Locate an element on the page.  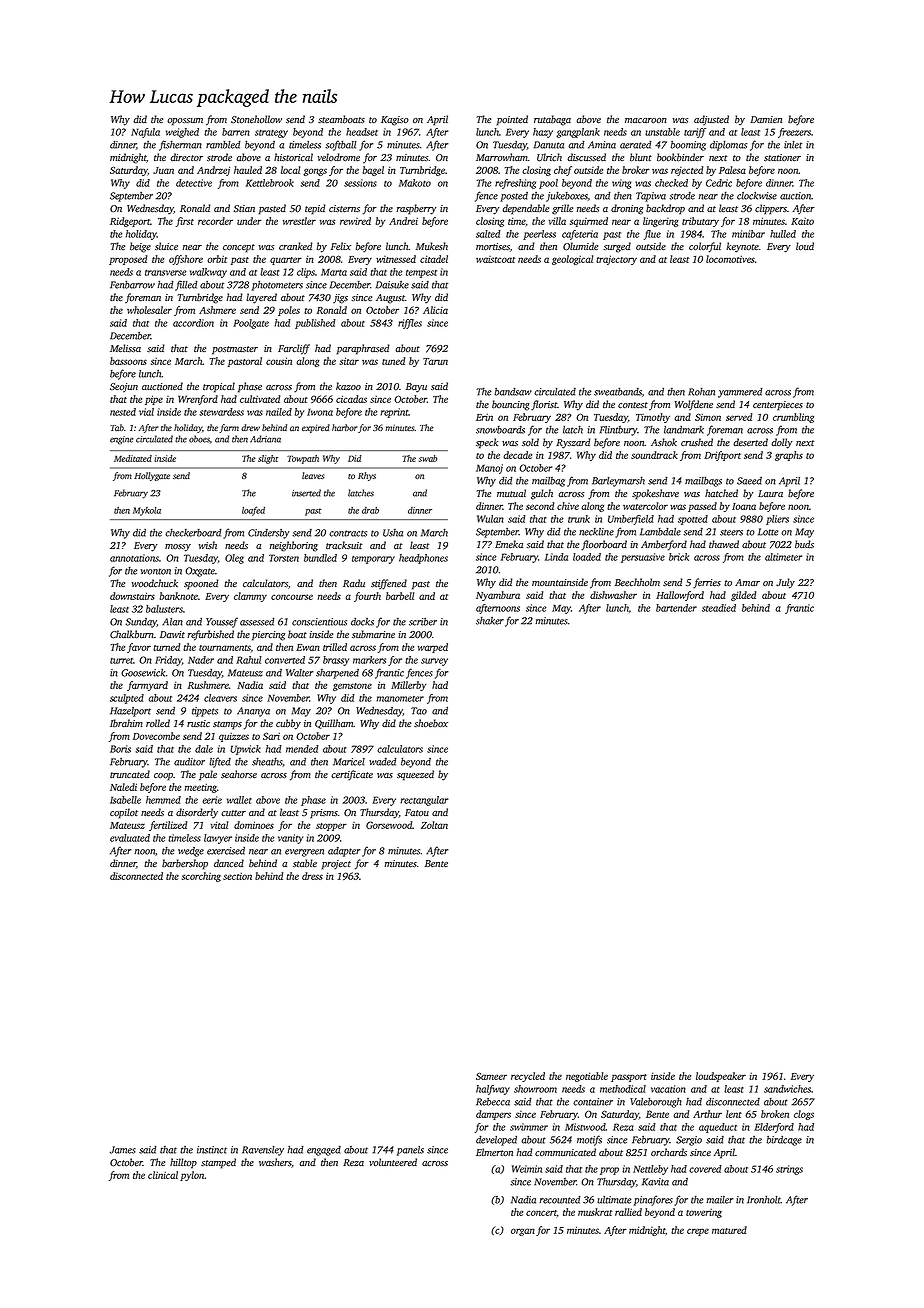
volunteered is located at coordinates (393, 1162).
